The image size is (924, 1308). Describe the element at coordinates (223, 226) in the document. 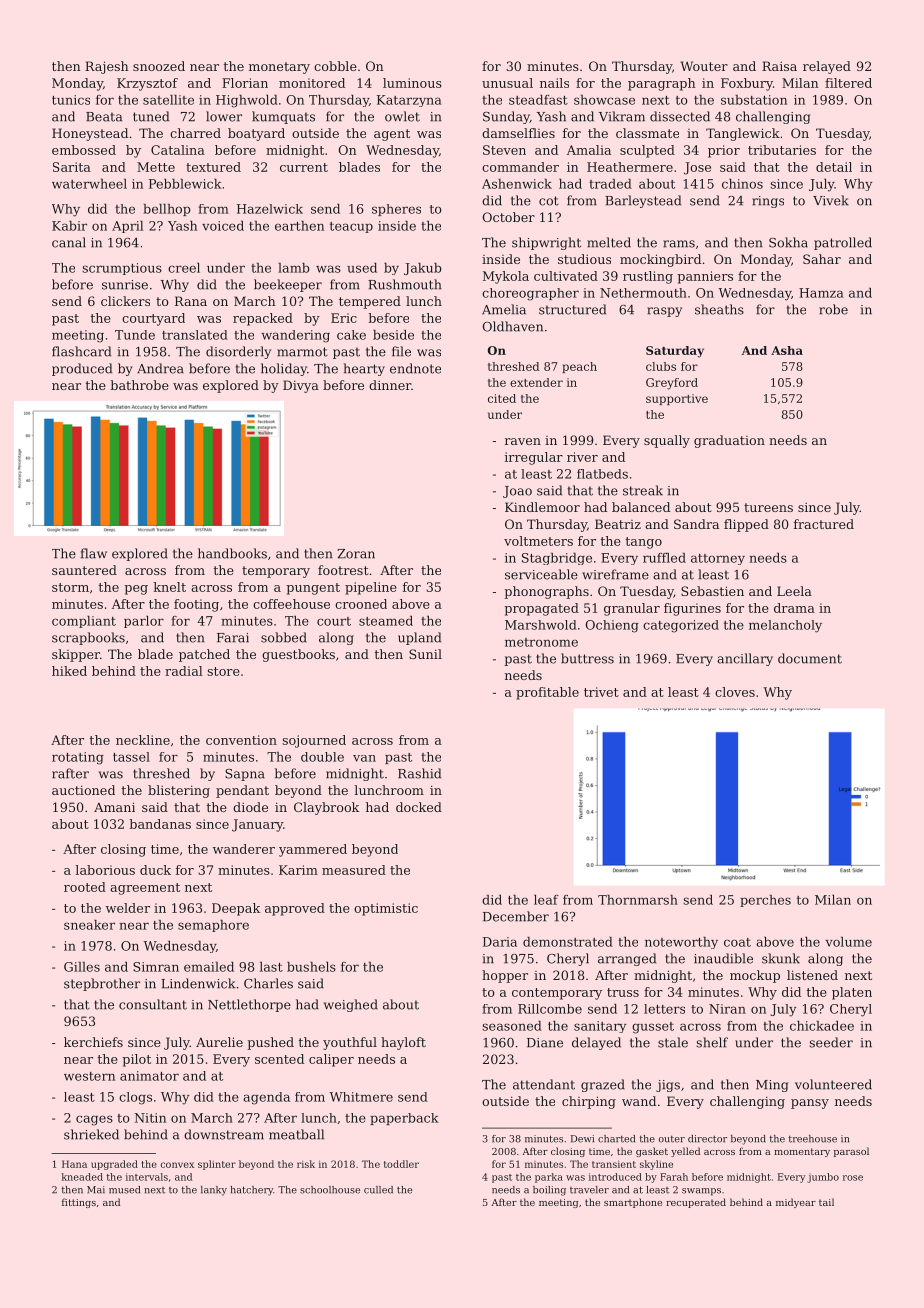

I see `voiced` at that location.
